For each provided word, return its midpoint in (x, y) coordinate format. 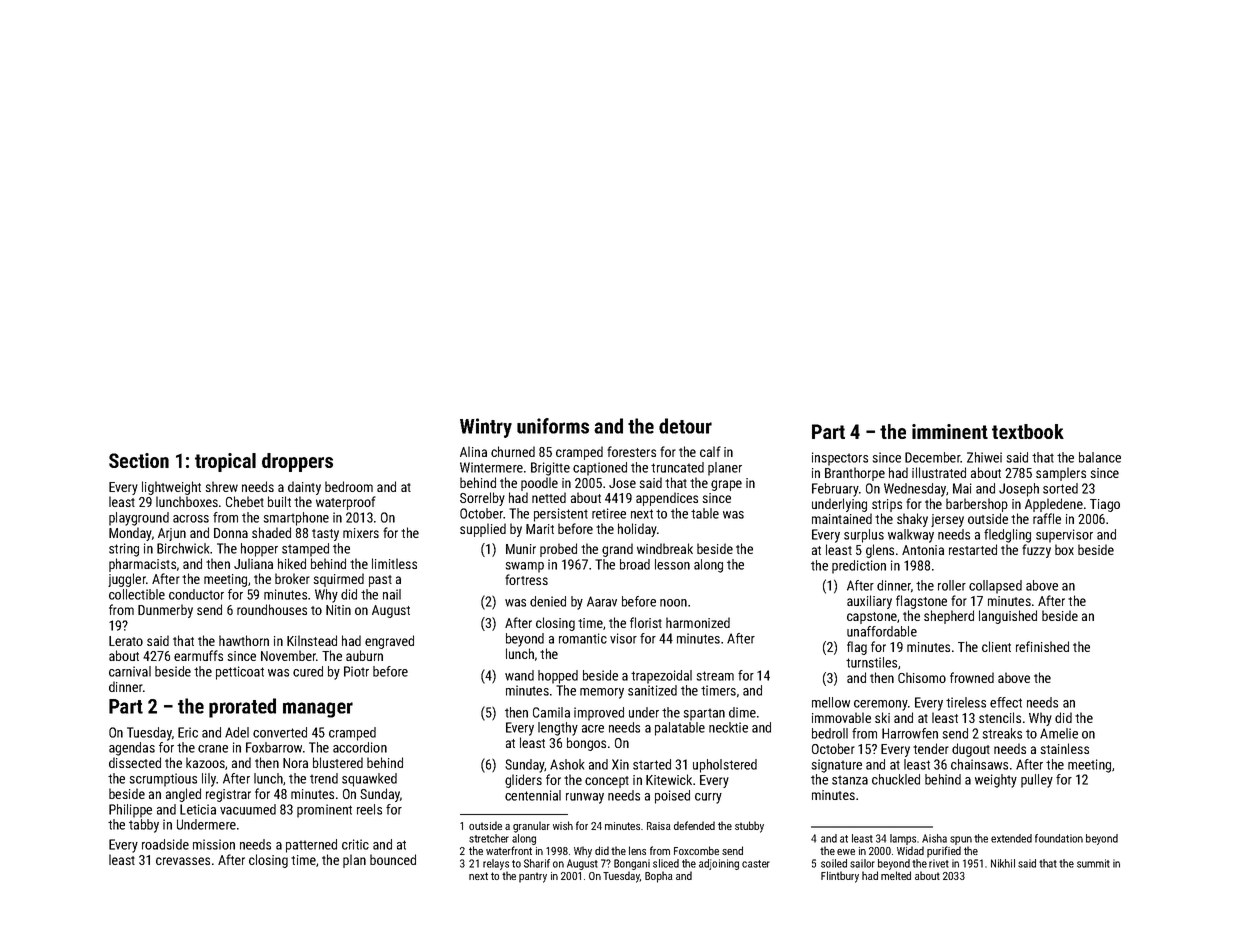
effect (1006, 702)
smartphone (296, 519)
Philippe (130, 811)
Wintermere (491, 467)
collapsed (995, 587)
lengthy (558, 729)
